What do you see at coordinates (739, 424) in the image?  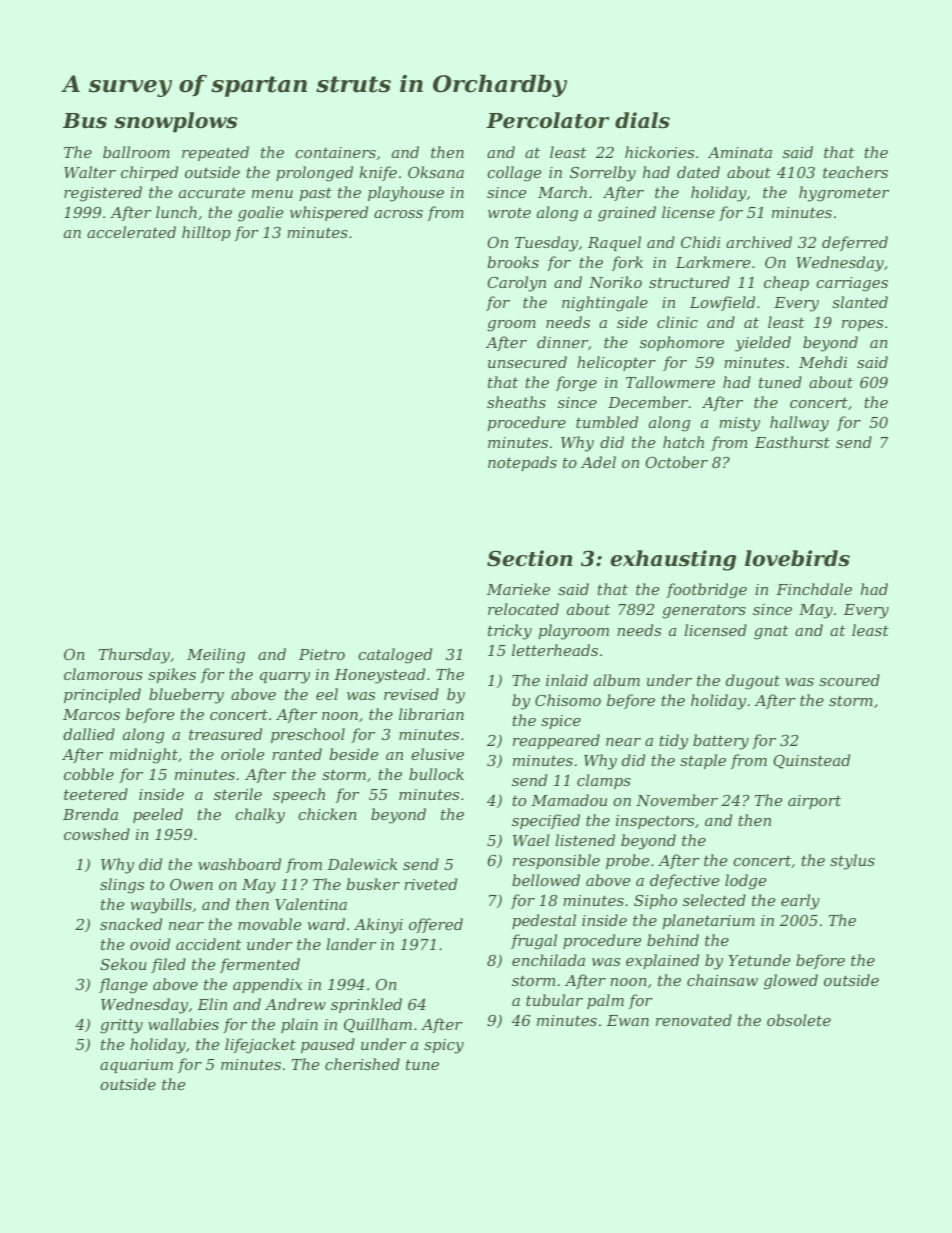 I see `misty` at bounding box center [739, 424].
